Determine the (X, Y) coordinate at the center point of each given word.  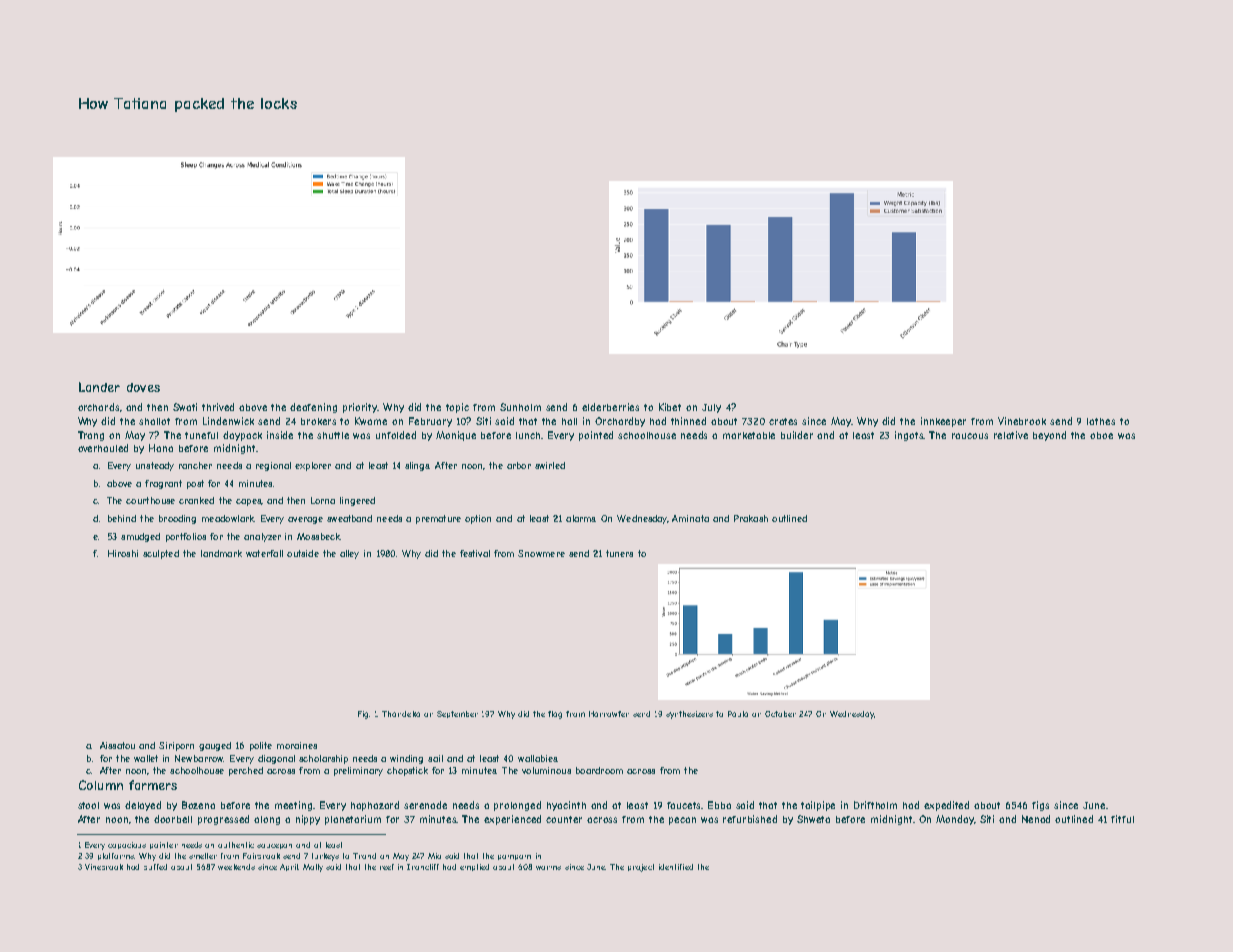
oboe (1101, 435)
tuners (619, 553)
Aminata (690, 518)
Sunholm (520, 407)
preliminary (358, 771)
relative (1011, 435)
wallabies (537, 758)
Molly (313, 868)
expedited (946, 806)
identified (676, 867)
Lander (99, 387)
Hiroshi (123, 553)
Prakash (751, 518)
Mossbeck (318, 536)
